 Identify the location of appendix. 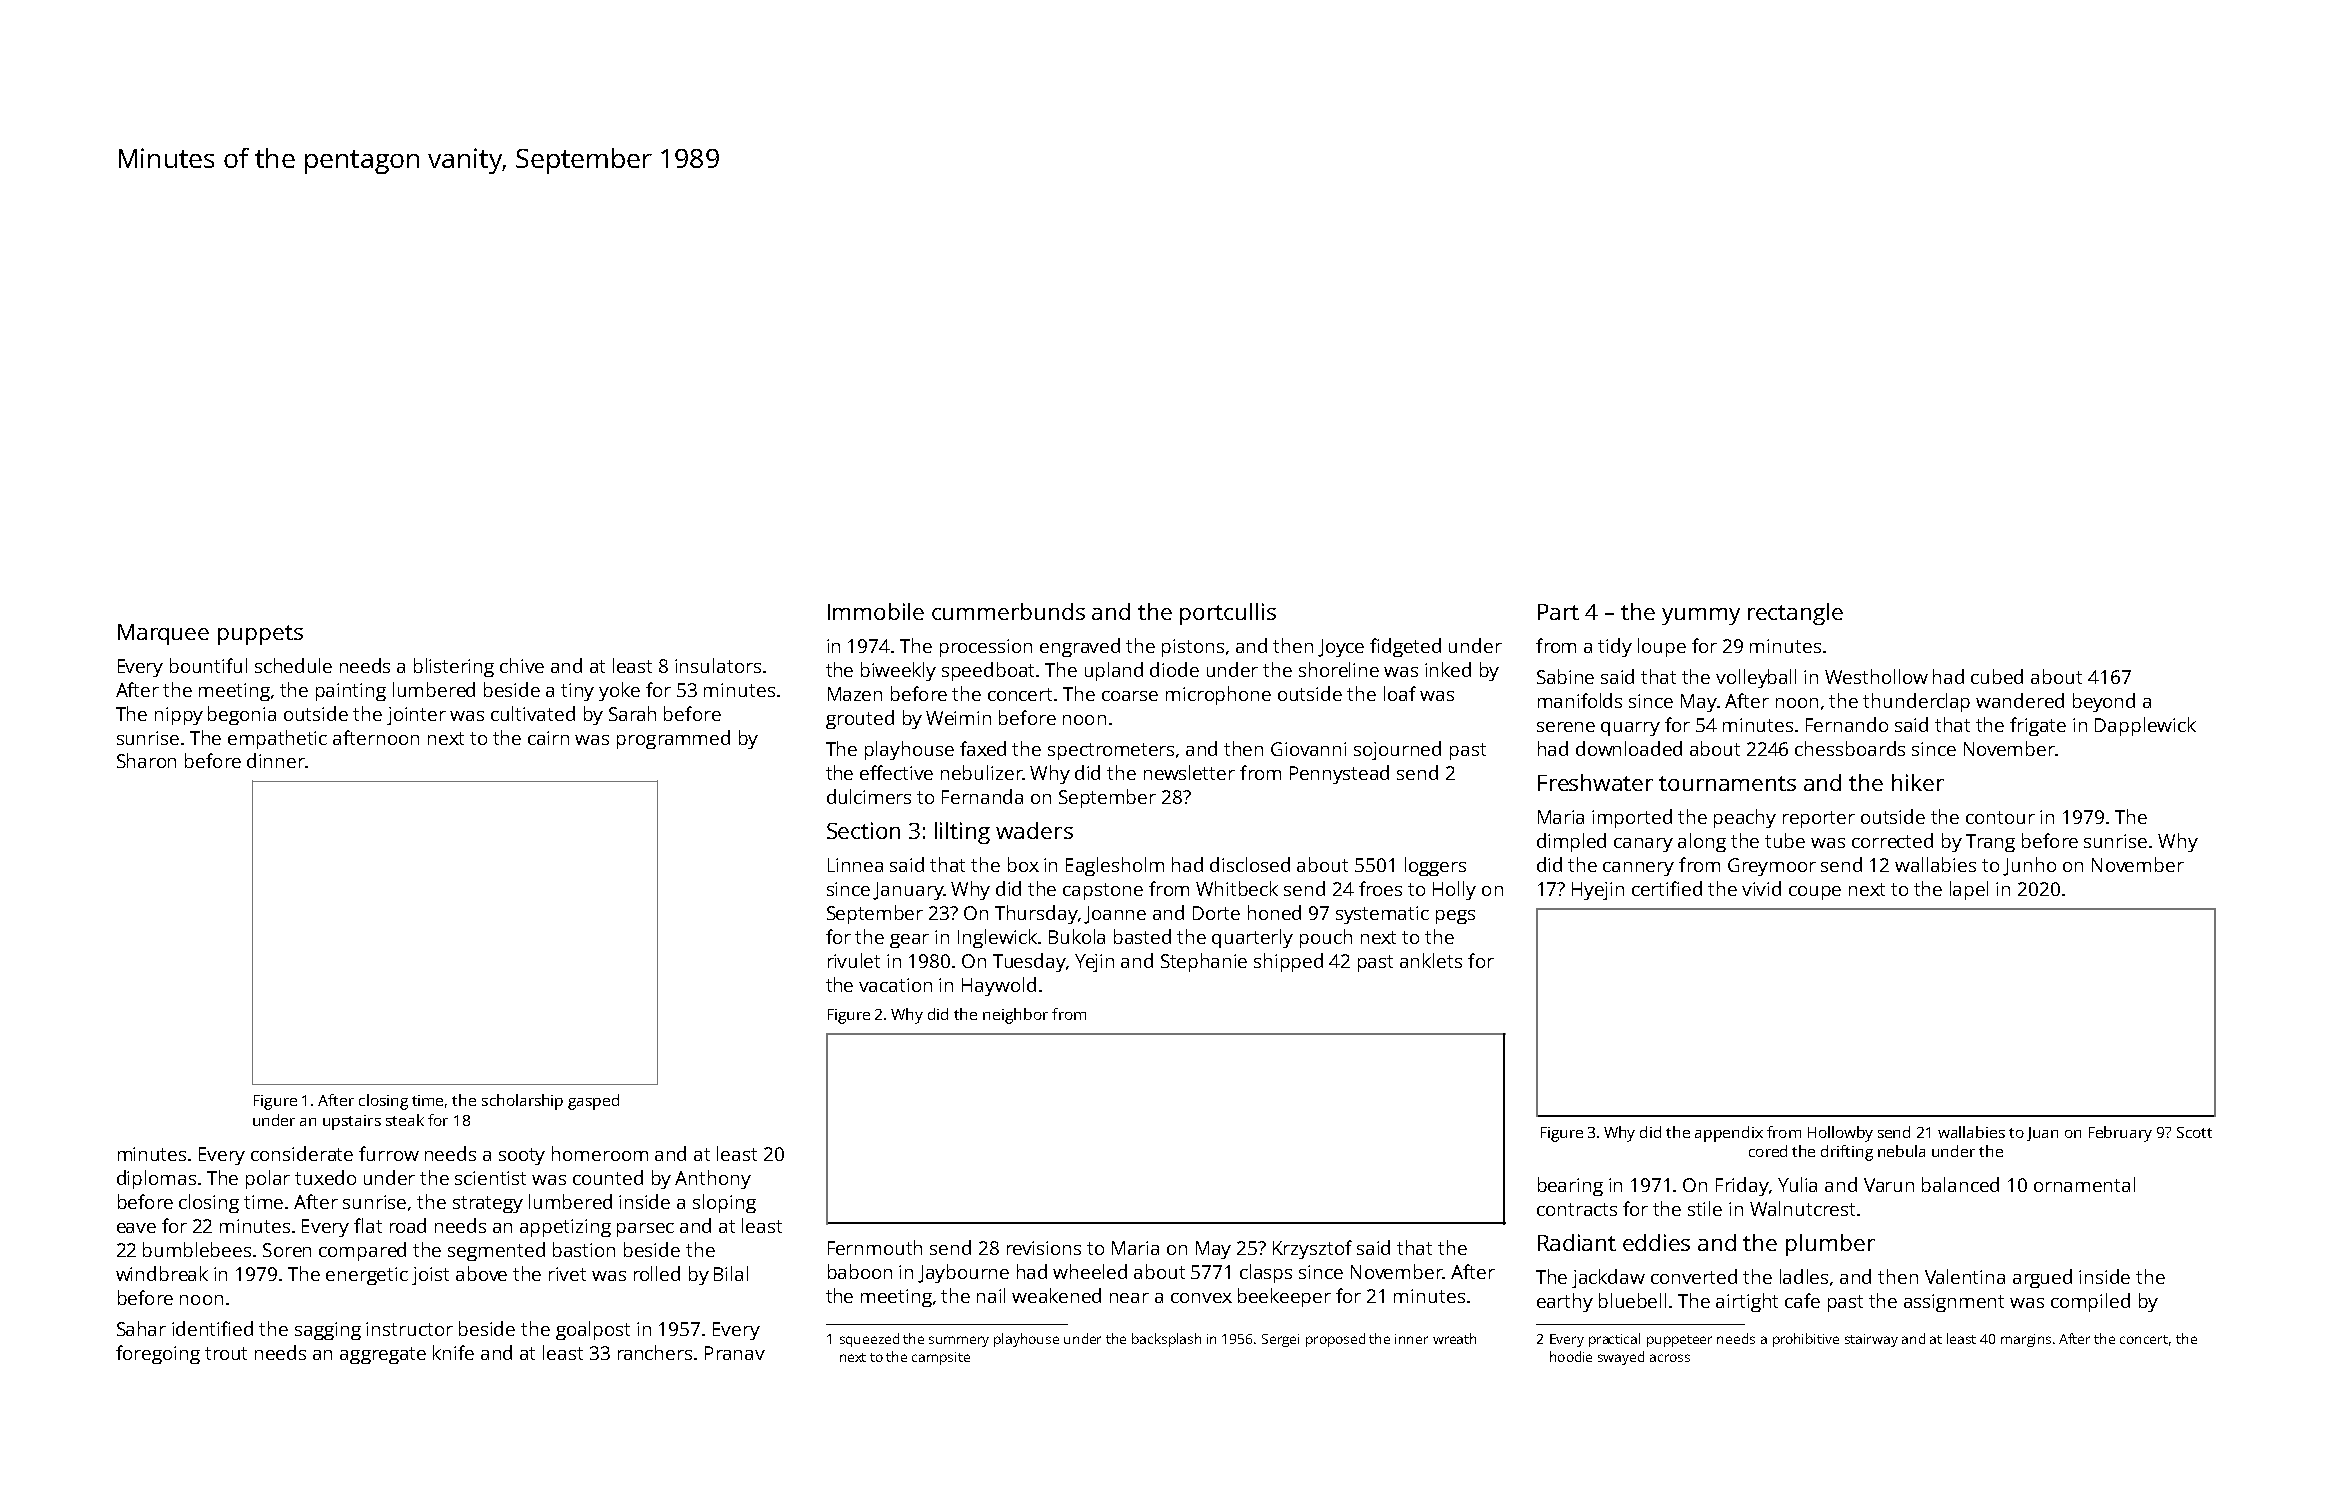
(1729, 1134).
